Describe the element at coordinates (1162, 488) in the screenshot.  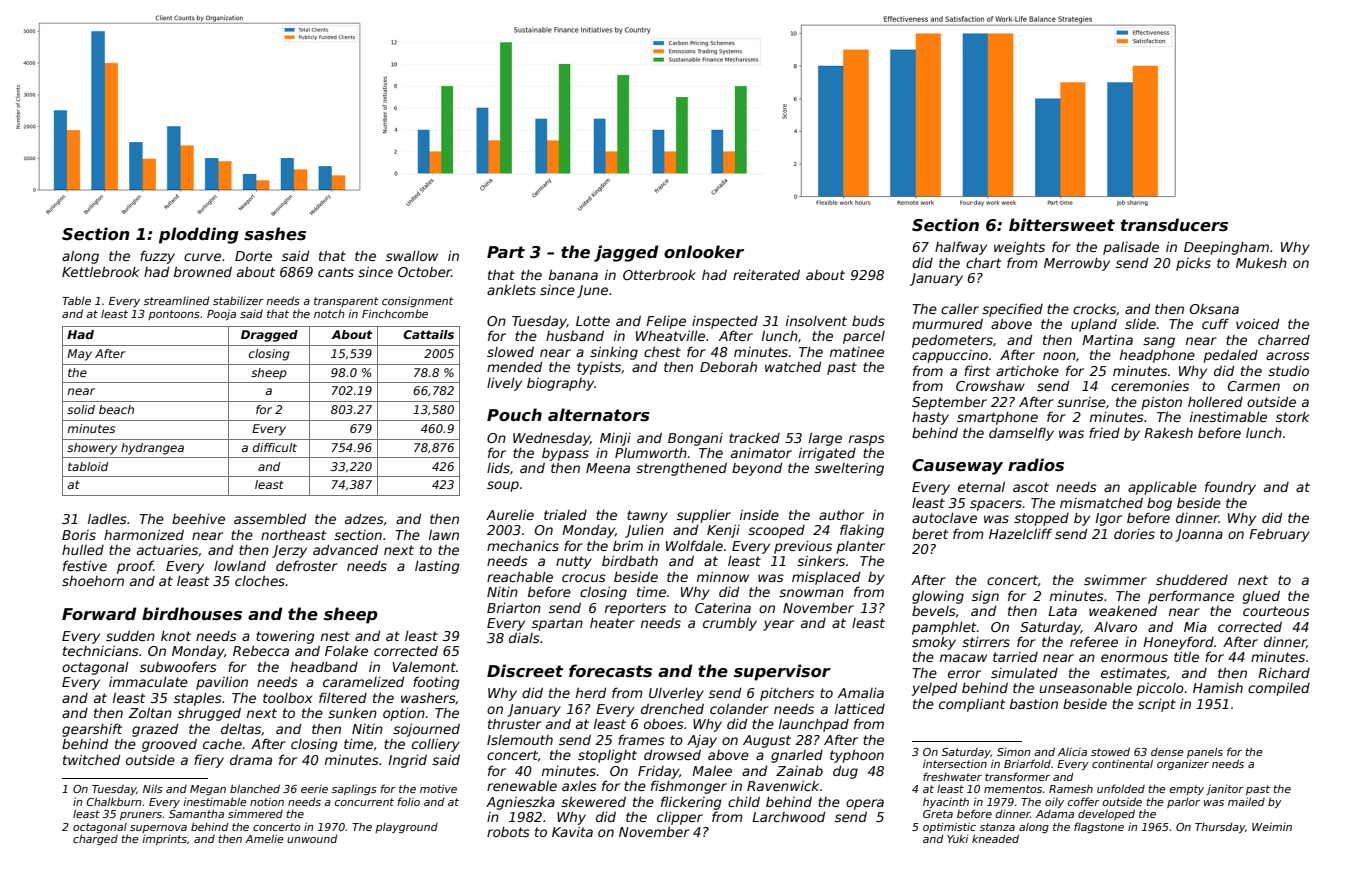
I see `applicable` at that location.
